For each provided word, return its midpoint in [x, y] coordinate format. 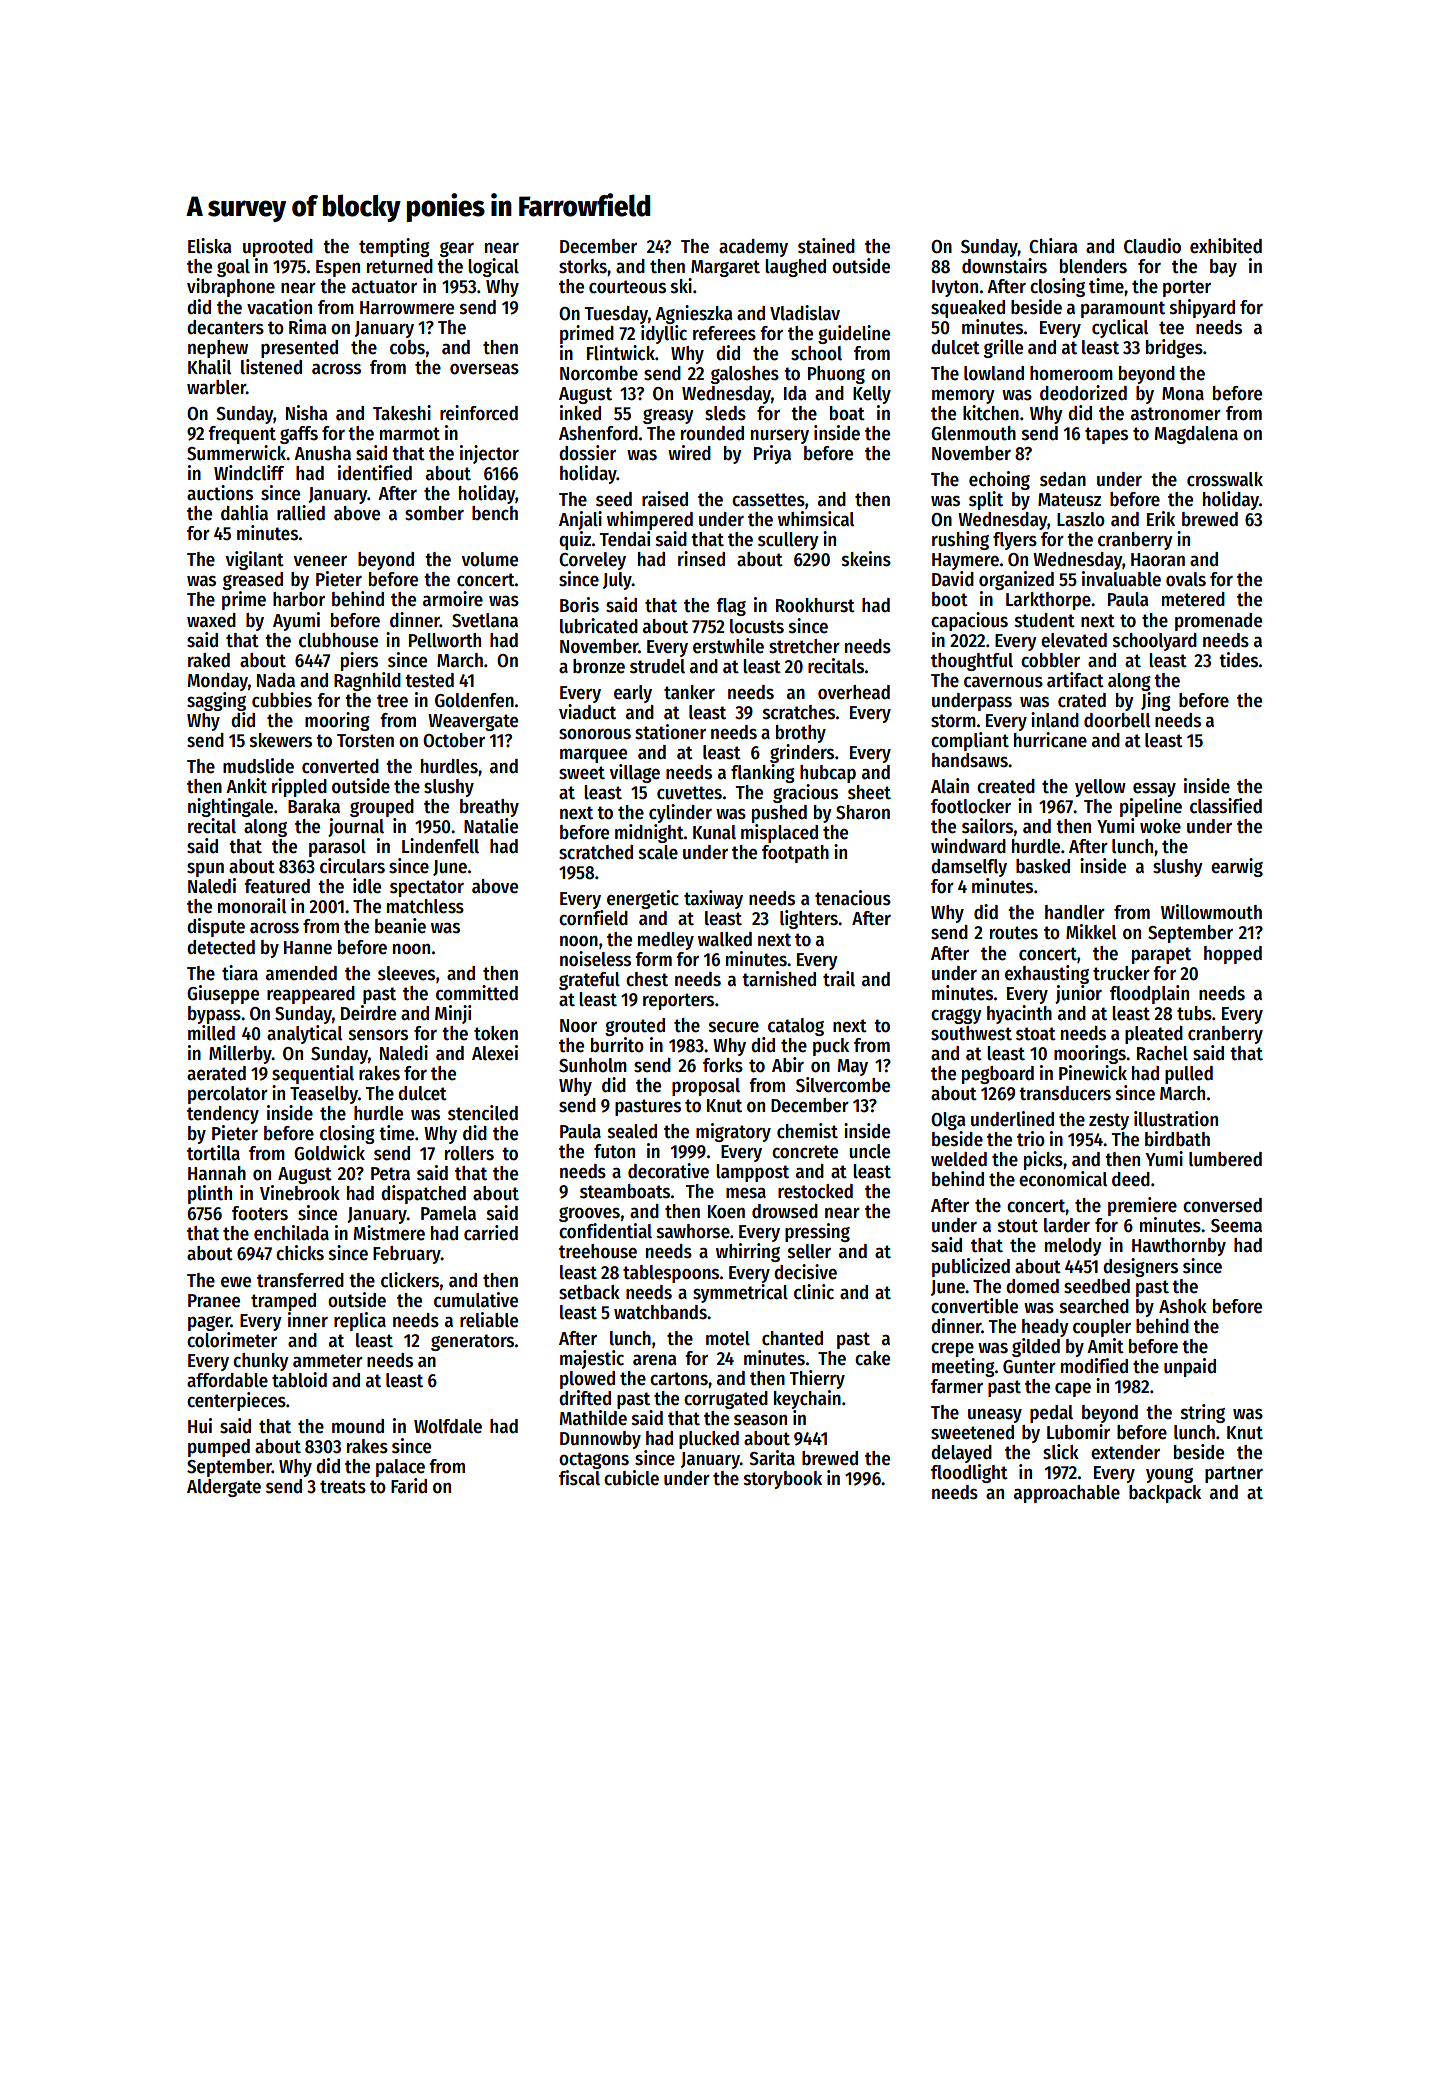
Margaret [725, 268]
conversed [1222, 1205]
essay [1154, 790]
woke [1160, 826]
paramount [1123, 309]
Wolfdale [448, 1426]
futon [614, 1151]
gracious [805, 793]
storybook [783, 1480]
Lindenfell [440, 846]
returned [400, 266]
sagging [216, 701]
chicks [300, 1253]
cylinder [680, 813]
